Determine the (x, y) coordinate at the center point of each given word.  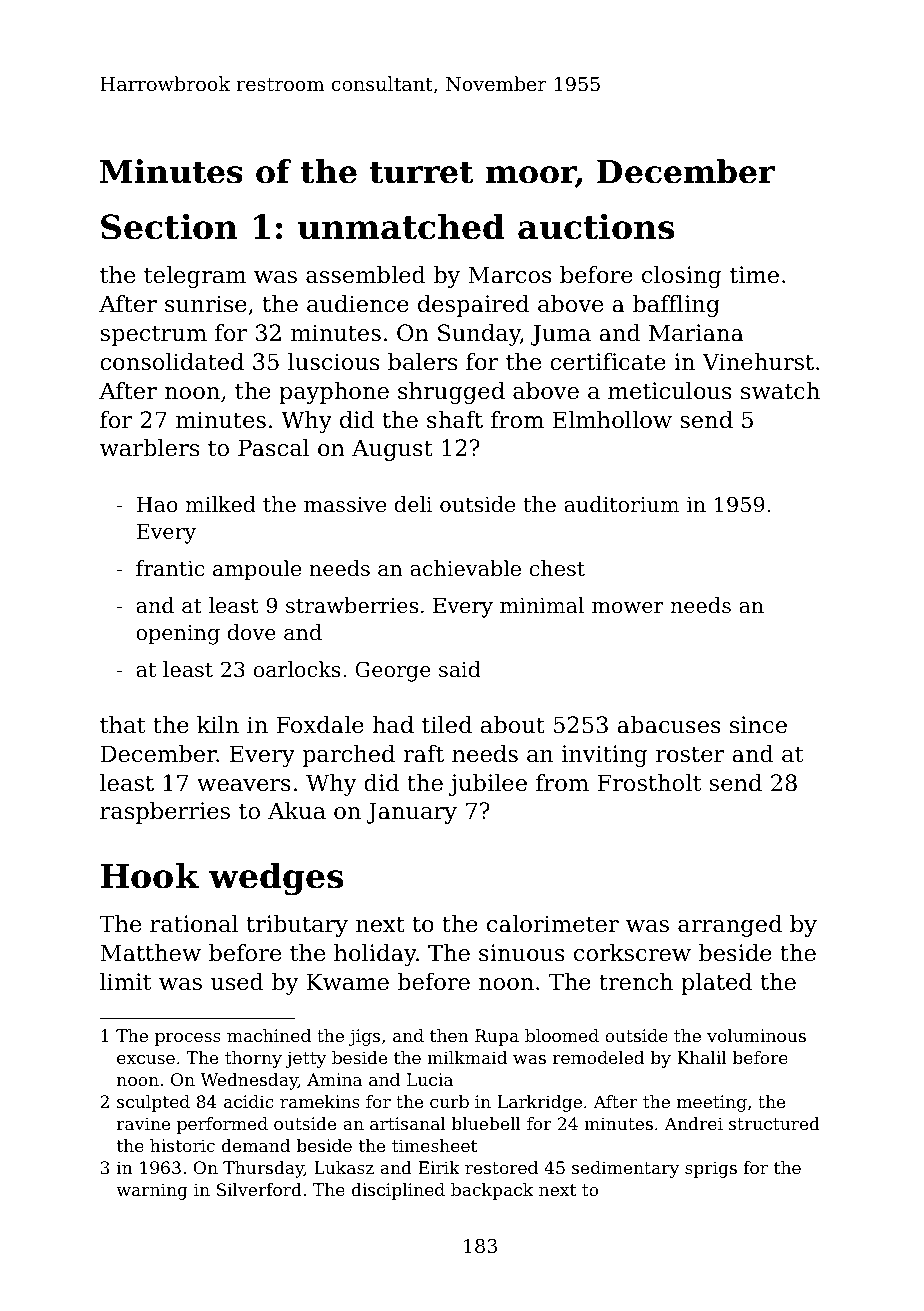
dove (252, 632)
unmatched (401, 227)
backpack (492, 1191)
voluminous (756, 1035)
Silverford (259, 1189)
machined (269, 1035)
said (460, 669)
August (392, 450)
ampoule (257, 570)
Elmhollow (612, 420)
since (758, 725)
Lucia (430, 1079)
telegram (195, 277)
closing (681, 277)
